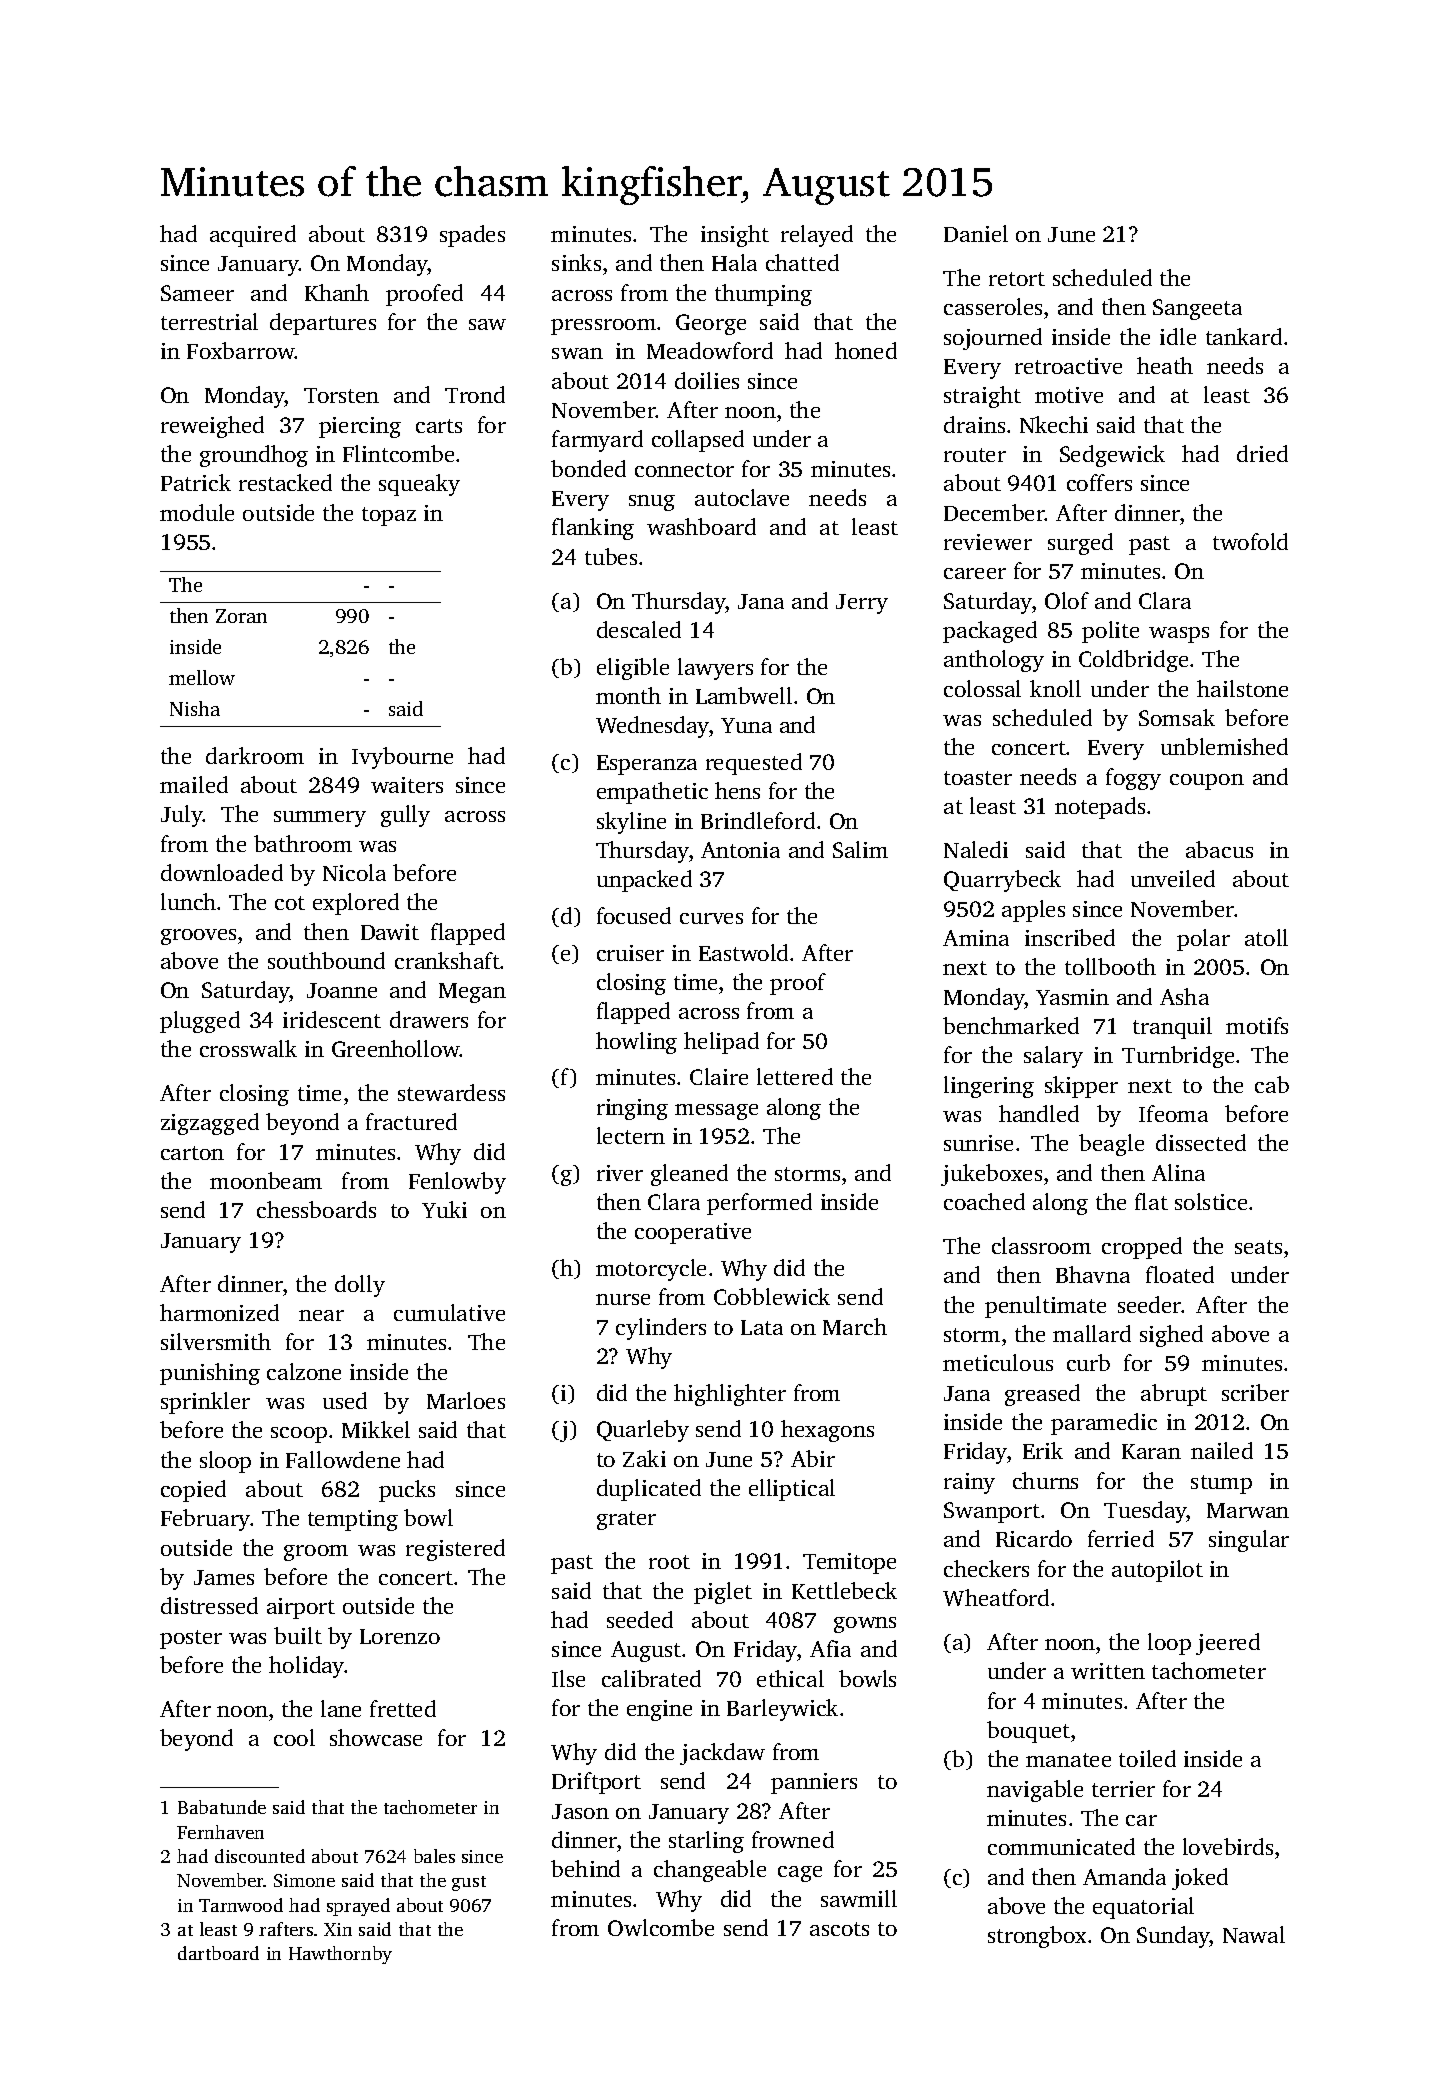 This page has height=2100, width=1450. I want to click on dartboard, so click(218, 1953).
